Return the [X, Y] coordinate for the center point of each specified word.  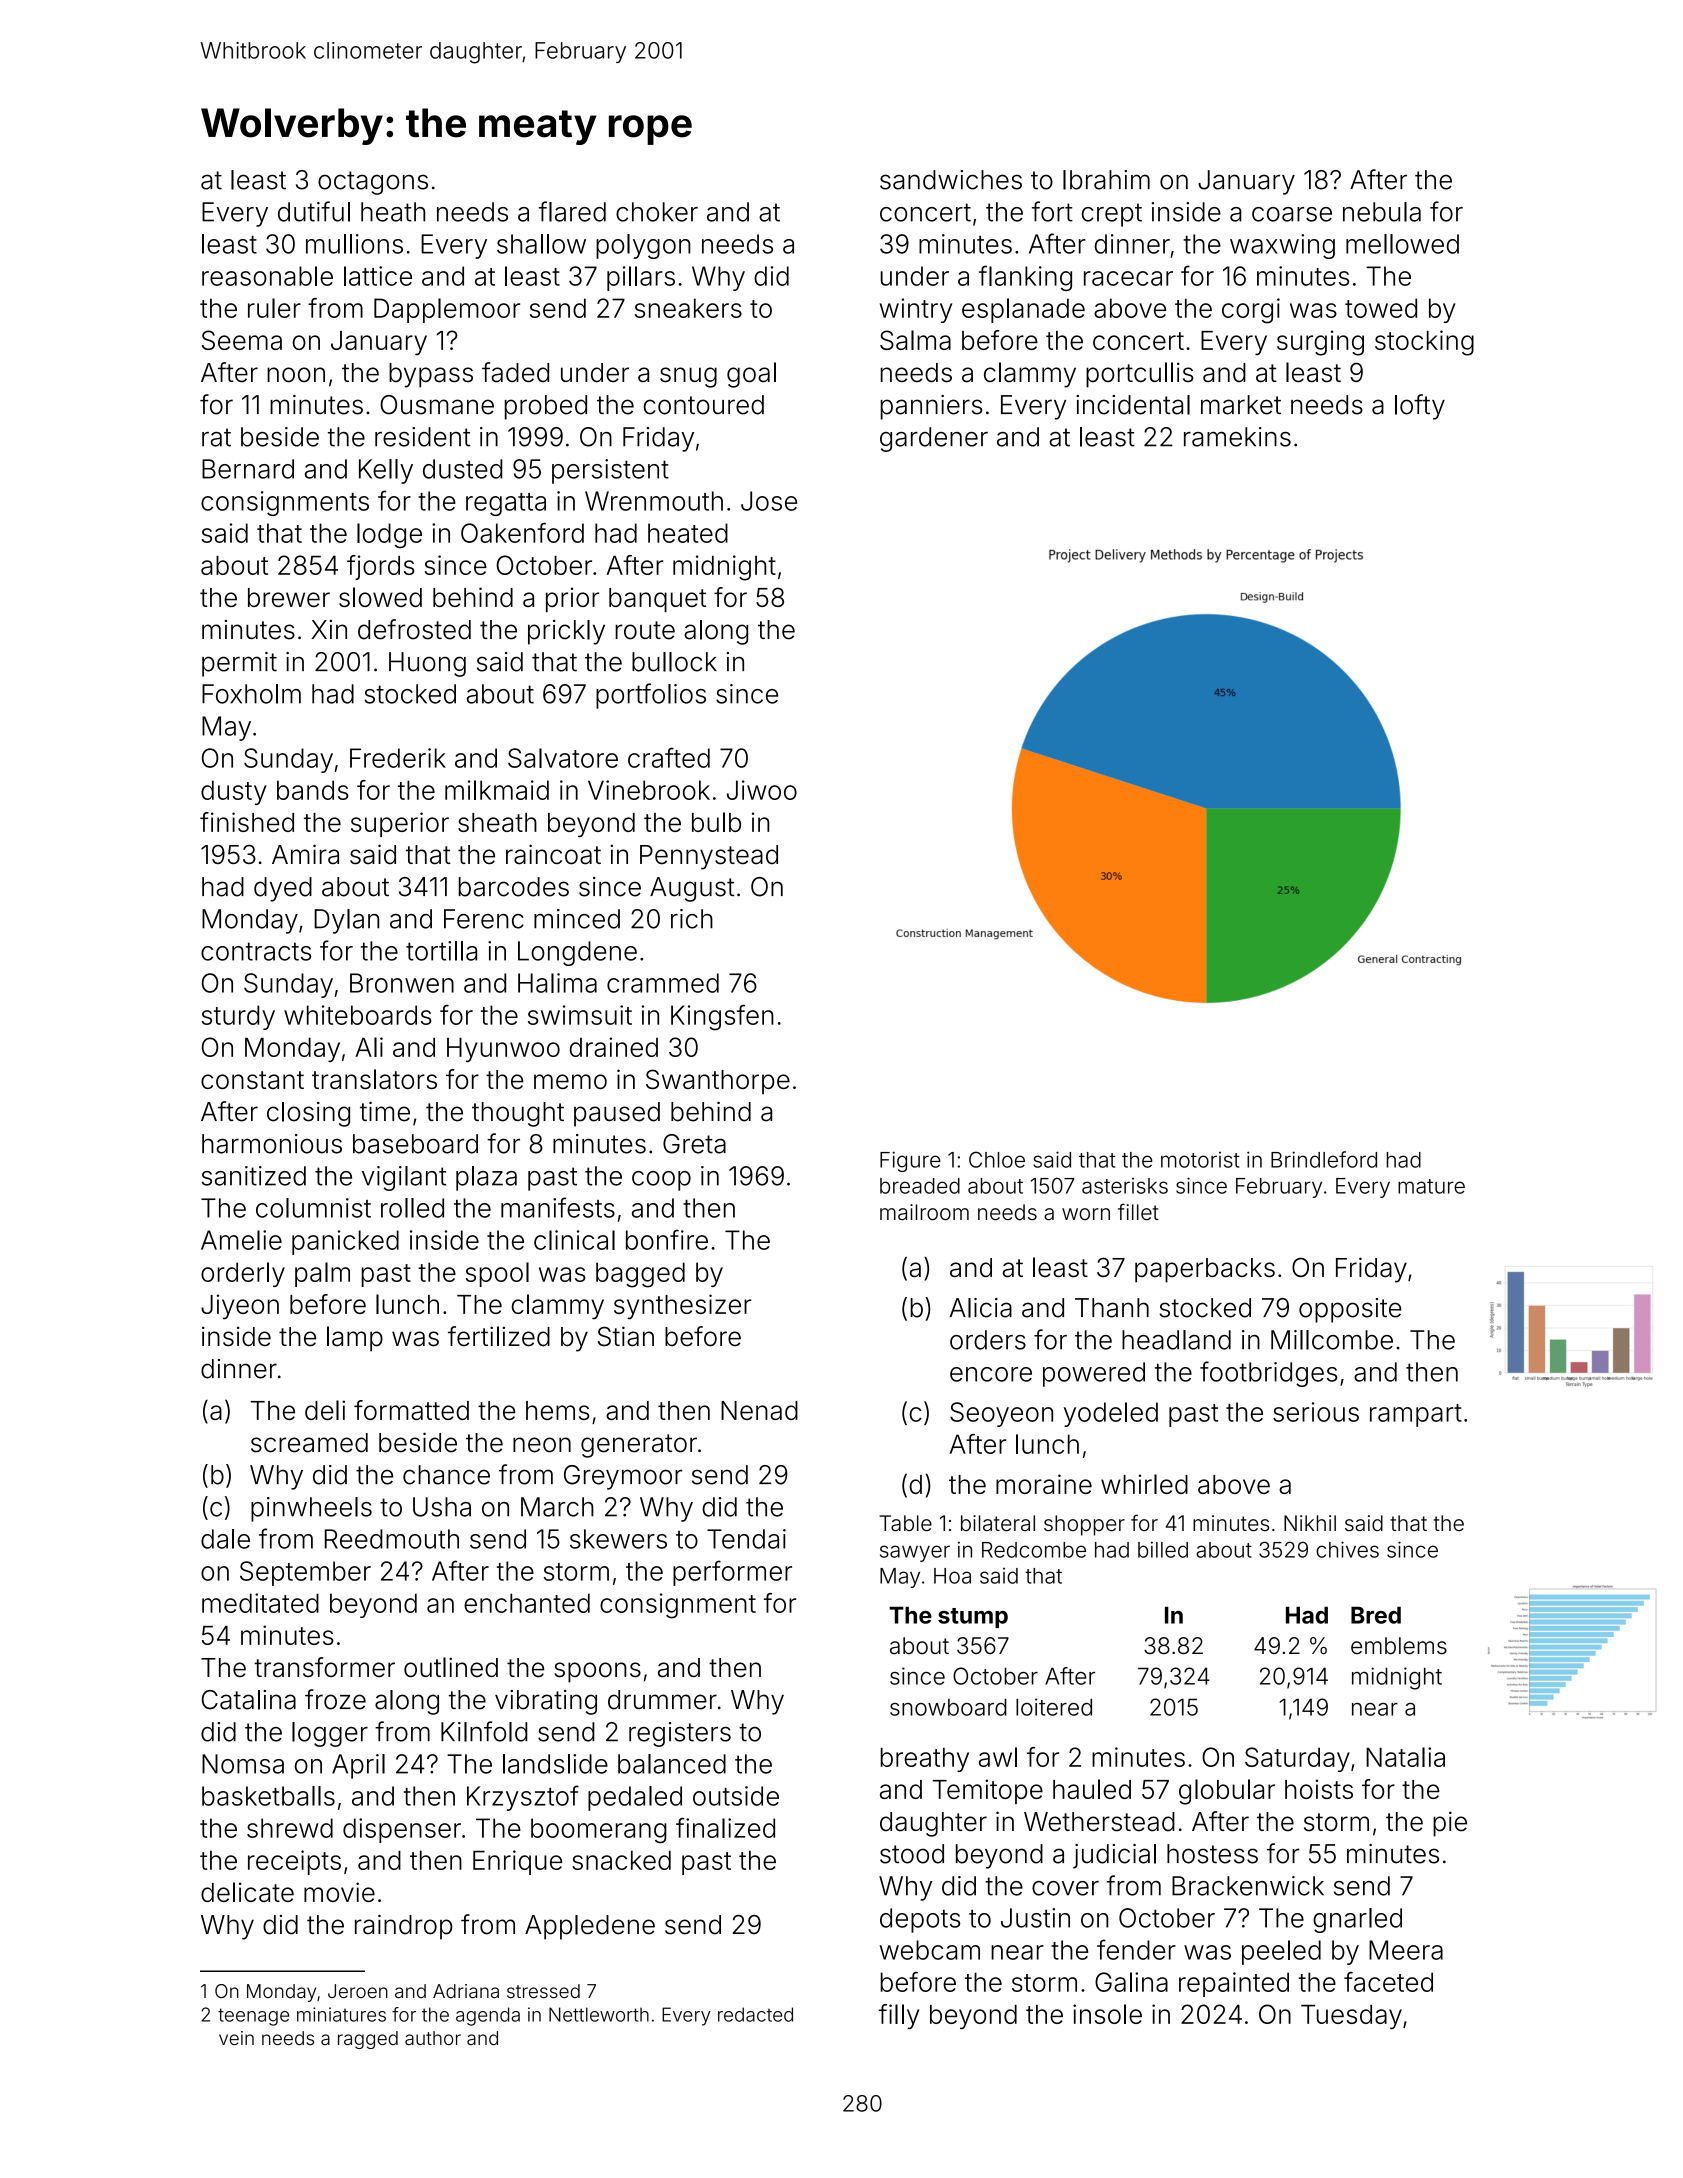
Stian [626, 1336]
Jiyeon [240, 1307]
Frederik [398, 758]
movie [339, 1892]
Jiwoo [762, 790]
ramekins [1237, 437]
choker [657, 212]
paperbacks [1205, 1270]
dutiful [314, 211]
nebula [1382, 212]
